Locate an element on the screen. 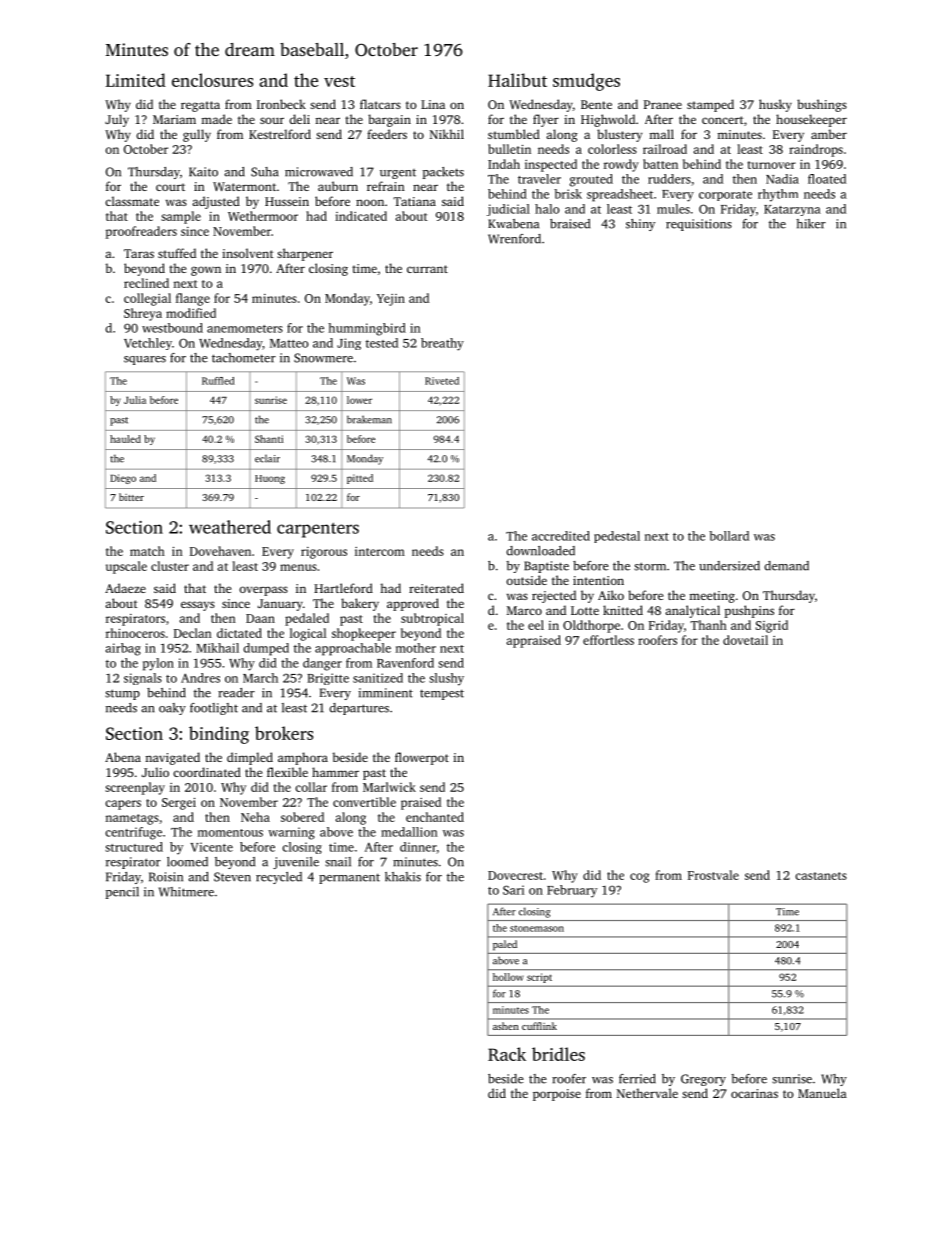 The width and height of the screenshot is (952, 1233). Huong is located at coordinates (270, 479).
